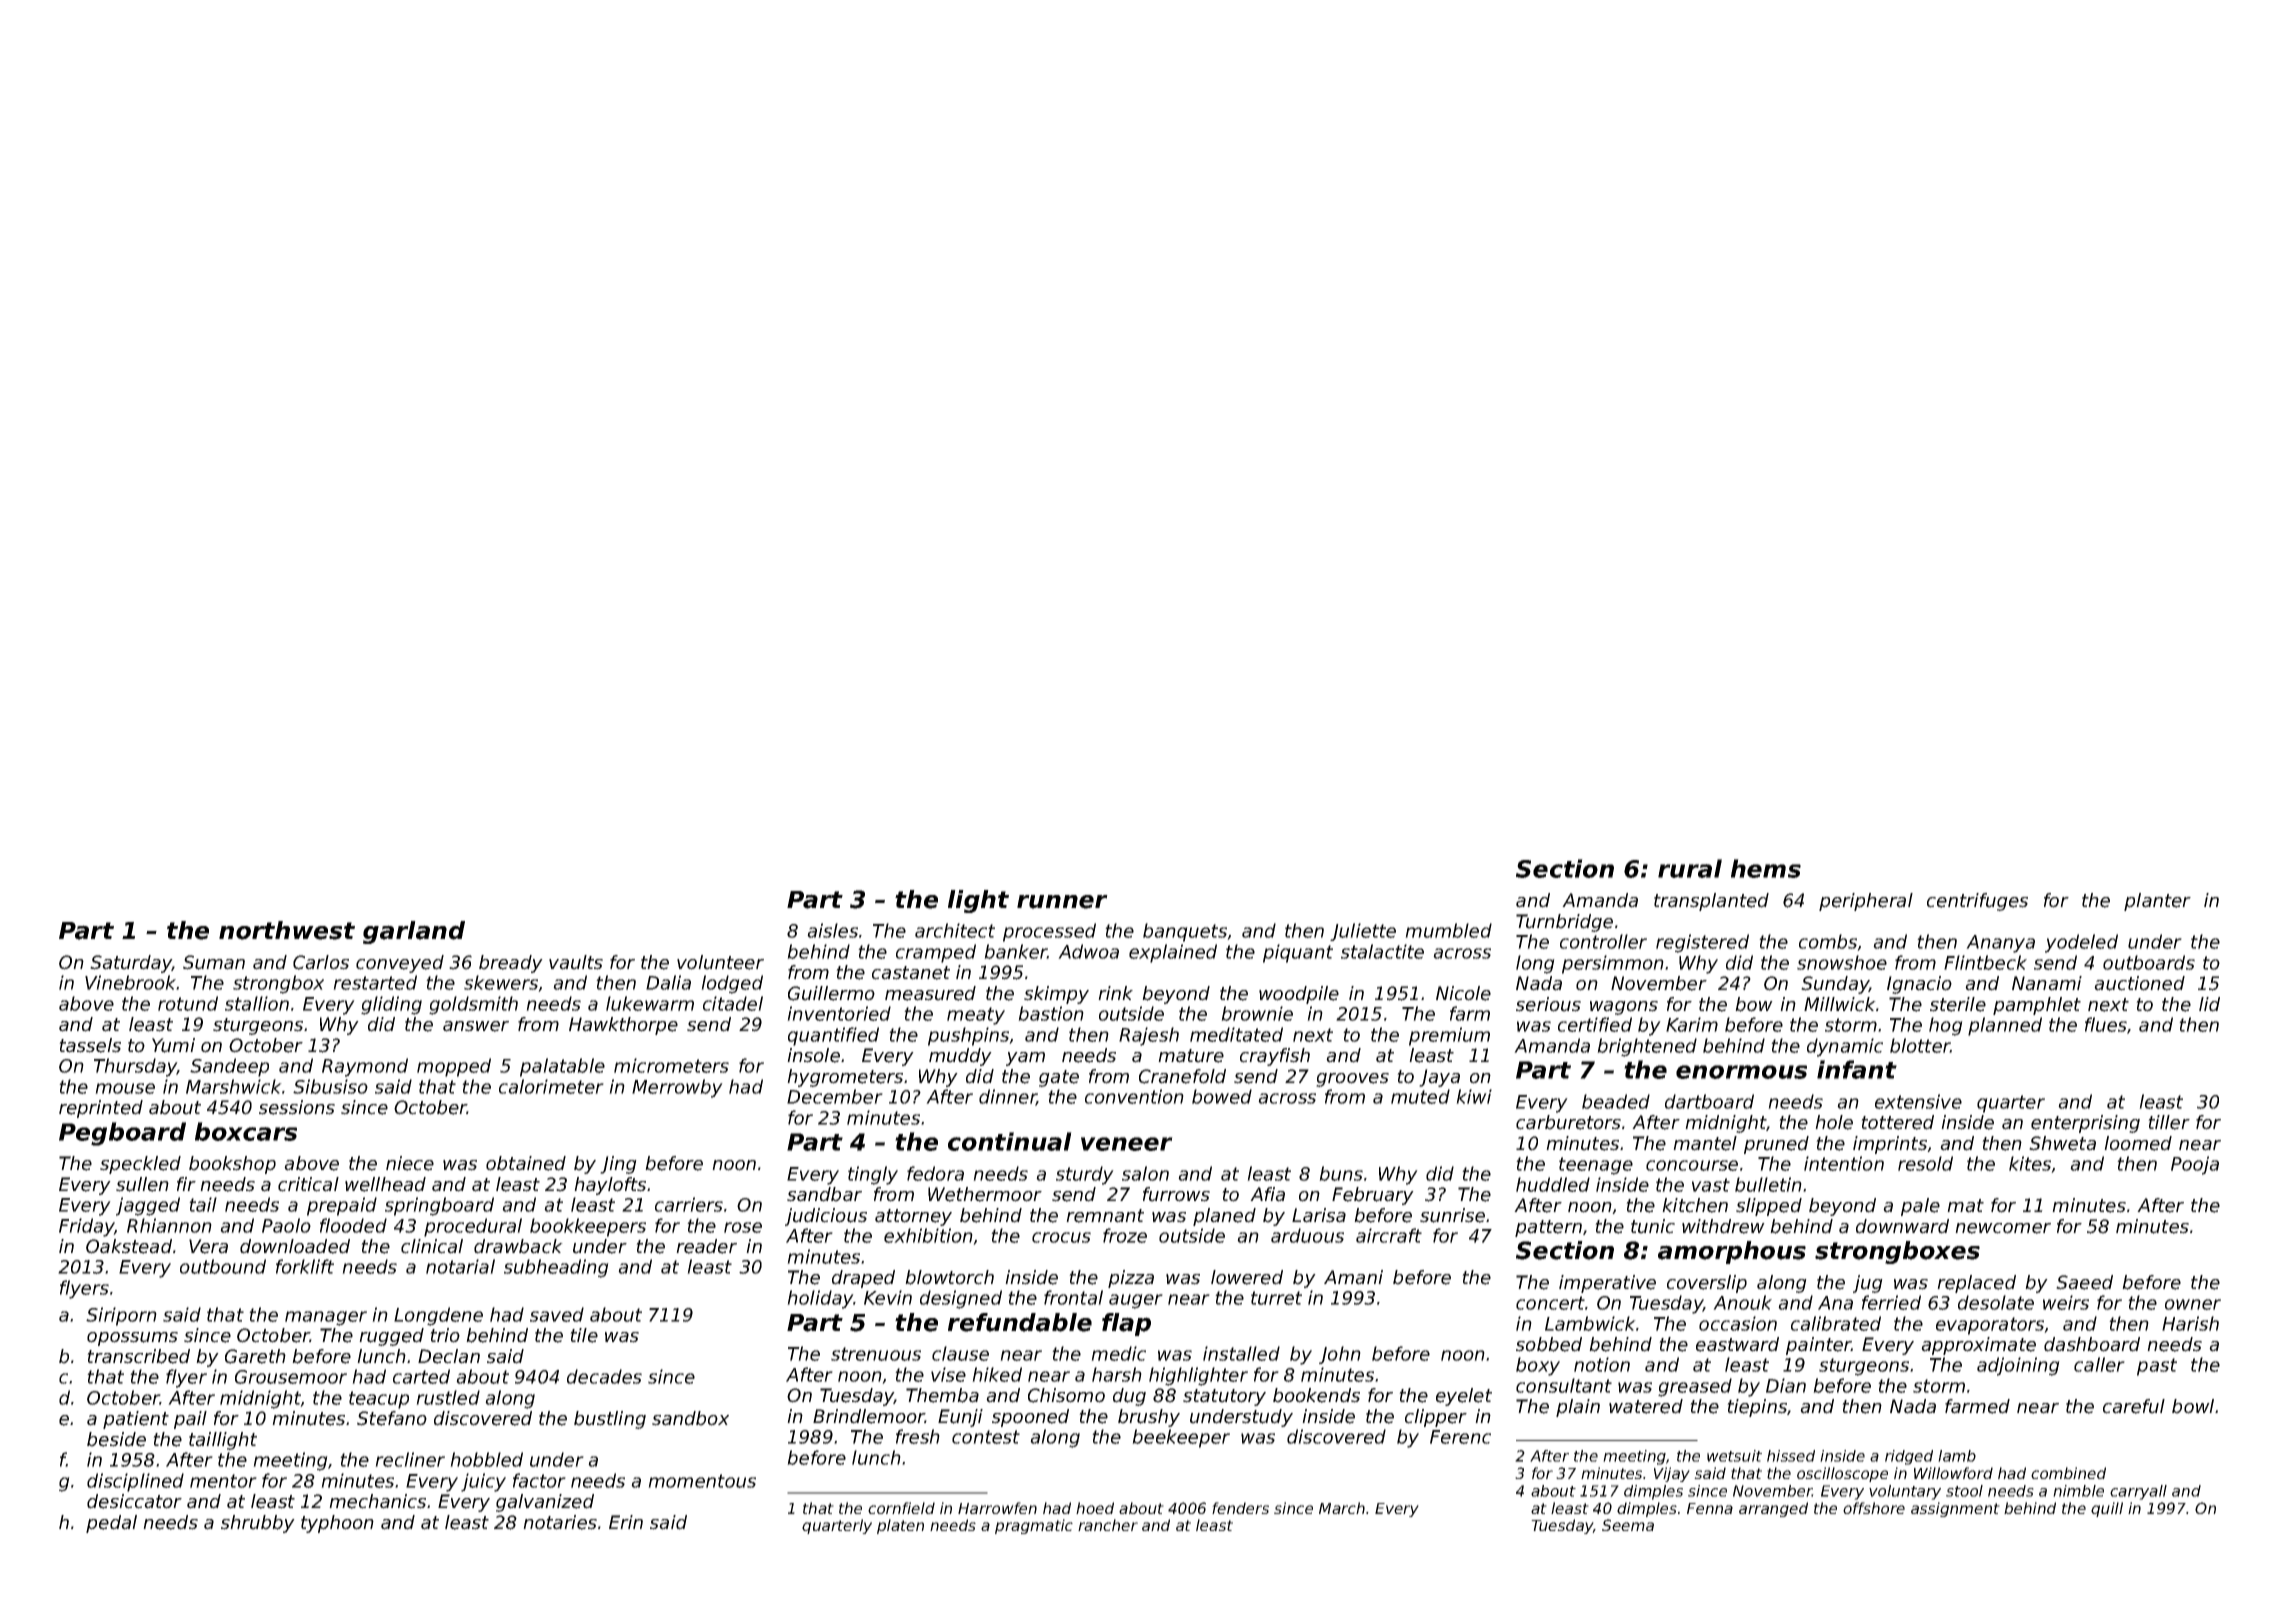 This image has height=1612, width=2279. I want to click on hems, so click(1766, 868).
